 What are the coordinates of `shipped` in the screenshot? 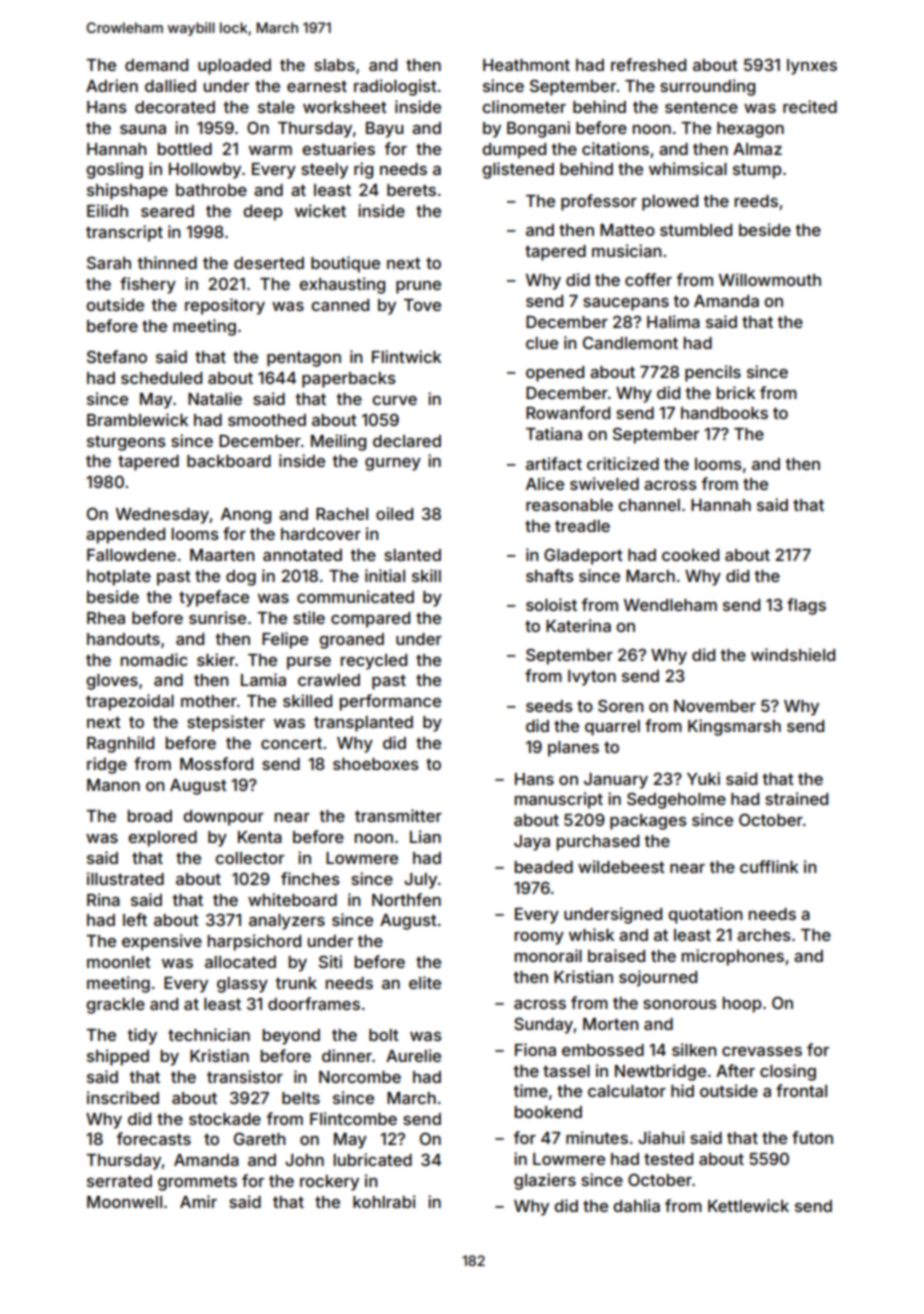 It's located at (118, 1057).
